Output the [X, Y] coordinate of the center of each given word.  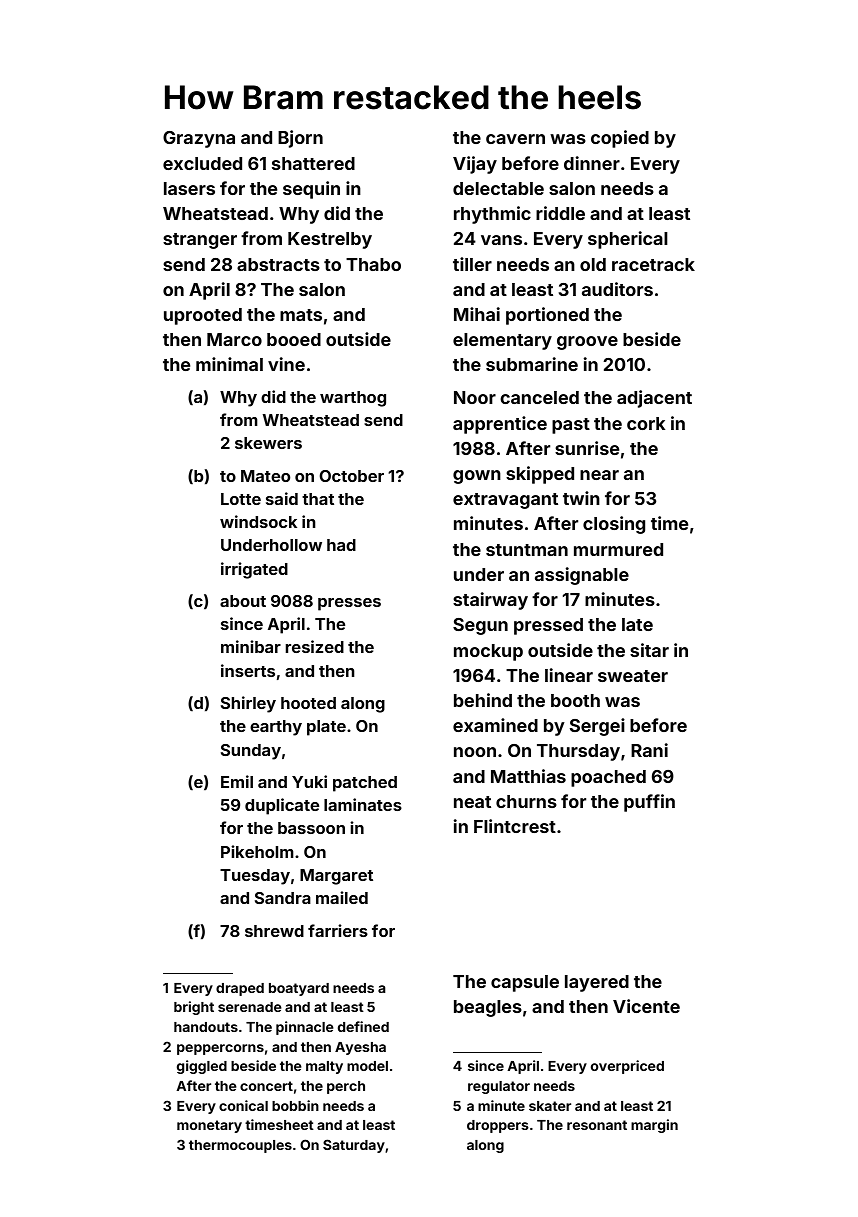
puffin [649, 803]
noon [475, 752]
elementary [502, 341]
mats [301, 315]
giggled [202, 1067]
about [243, 601]
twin [581, 498]
